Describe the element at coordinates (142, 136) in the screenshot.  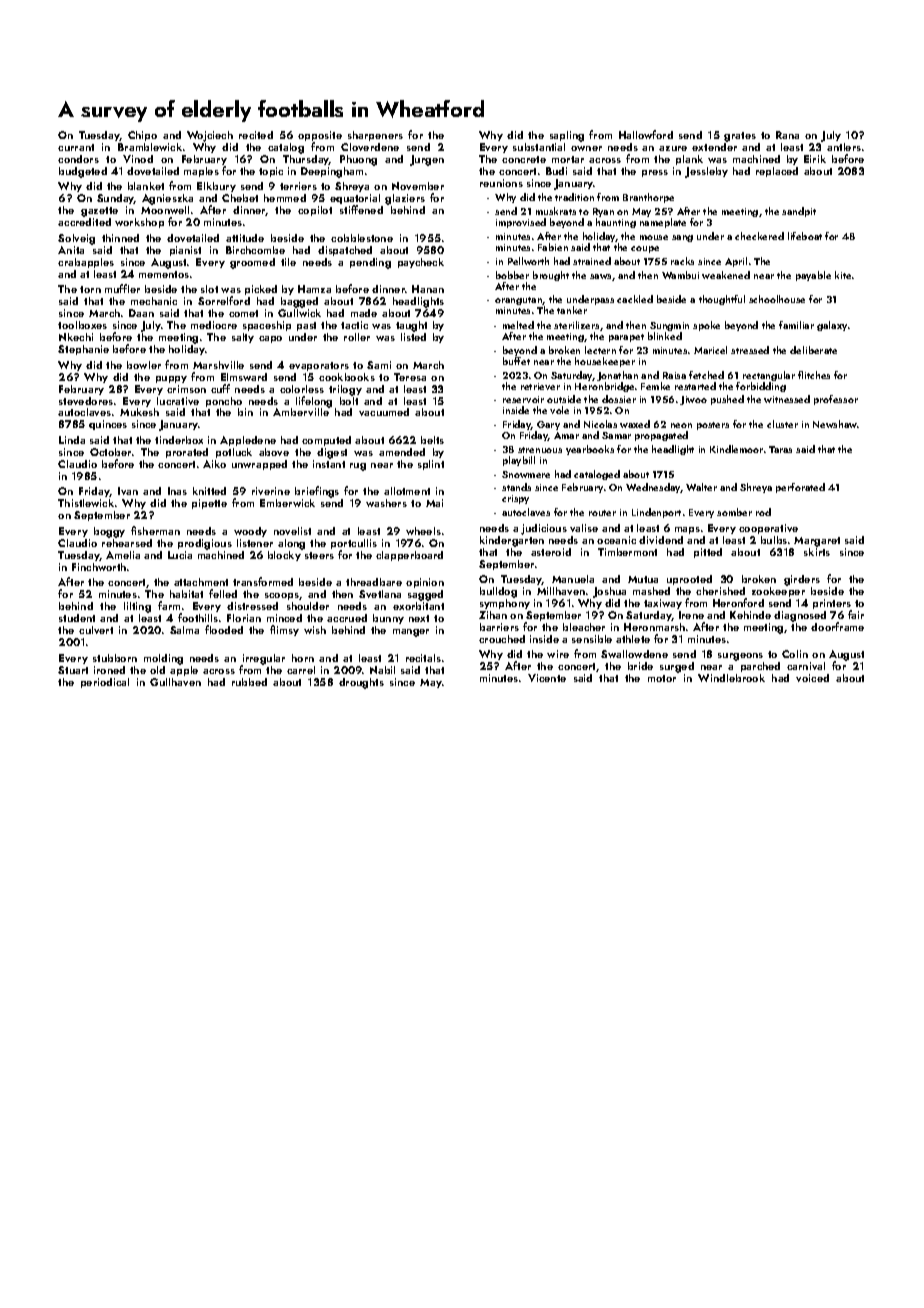
I see `Chipo` at that location.
